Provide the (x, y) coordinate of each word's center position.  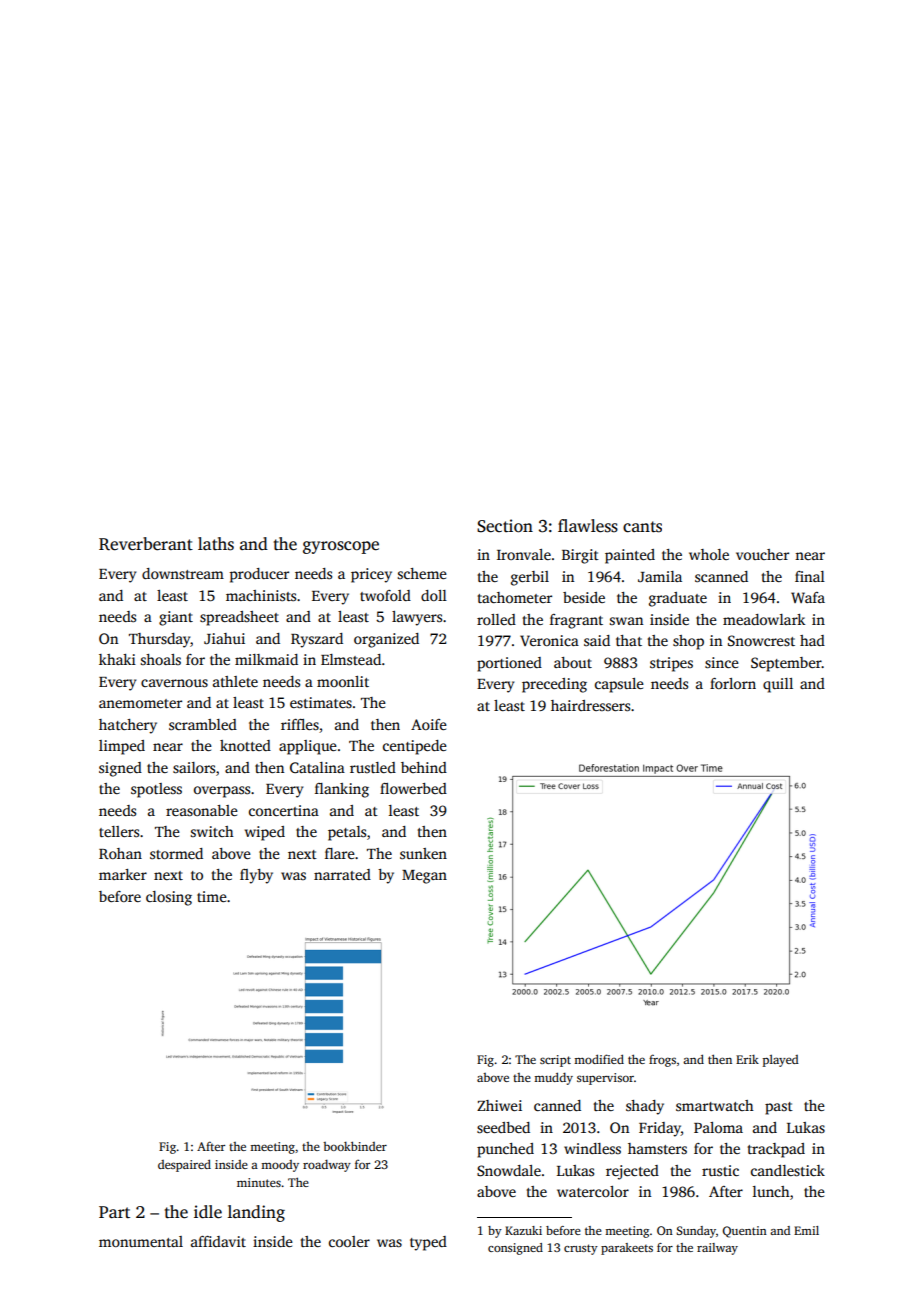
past (779, 1108)
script (555, 1061)
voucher (762, 554)
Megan (424, 877)
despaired (184, 1165)
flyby (256, 876)
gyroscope (341, 547)
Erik (747, 1059)
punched (505, 1150)
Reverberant (146, 544)
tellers (119, 831)
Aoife (429, 724)
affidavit (218, 1241)
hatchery (128, 726)
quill (778, 685)
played (781, 1061)
